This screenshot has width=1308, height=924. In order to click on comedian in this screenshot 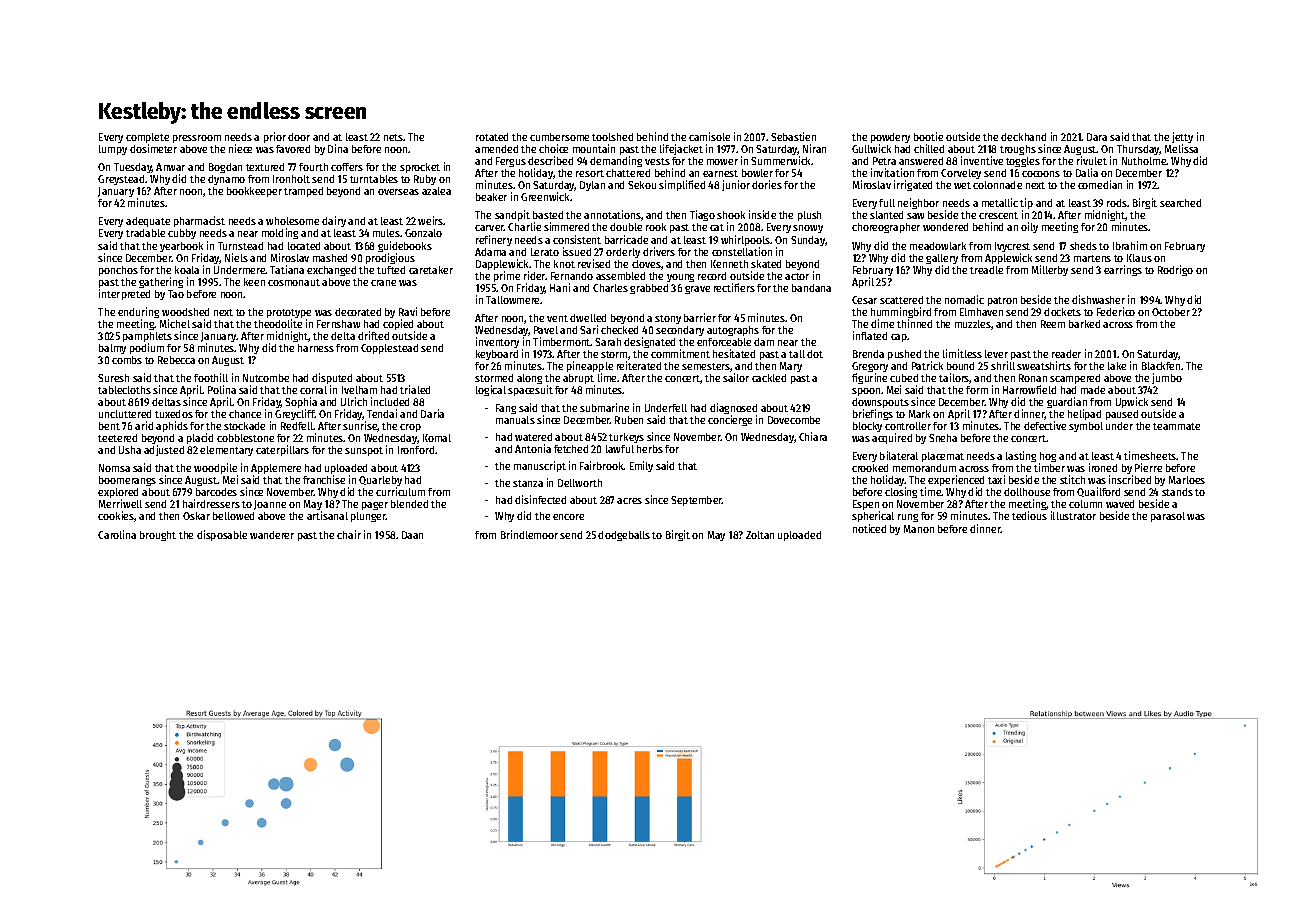, I will do `click(1100, 184)`.
